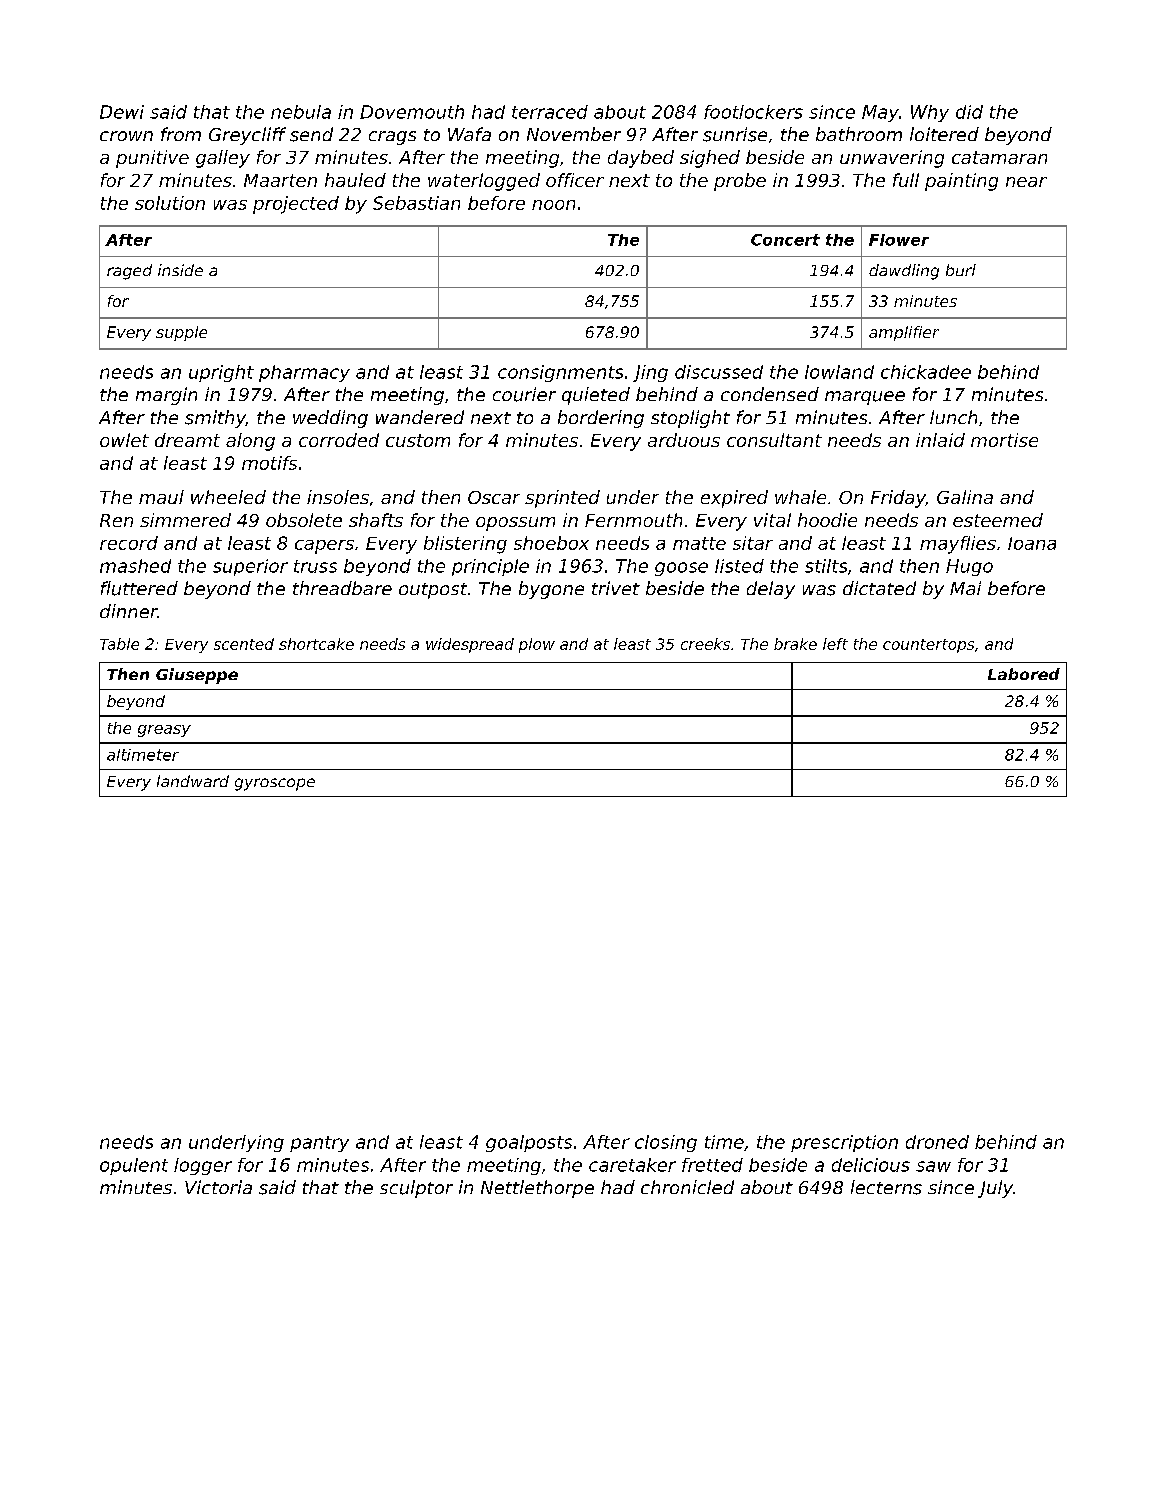 This screenshot has height=1510, width=1166. I want to click on plow, so click(537, 645).
